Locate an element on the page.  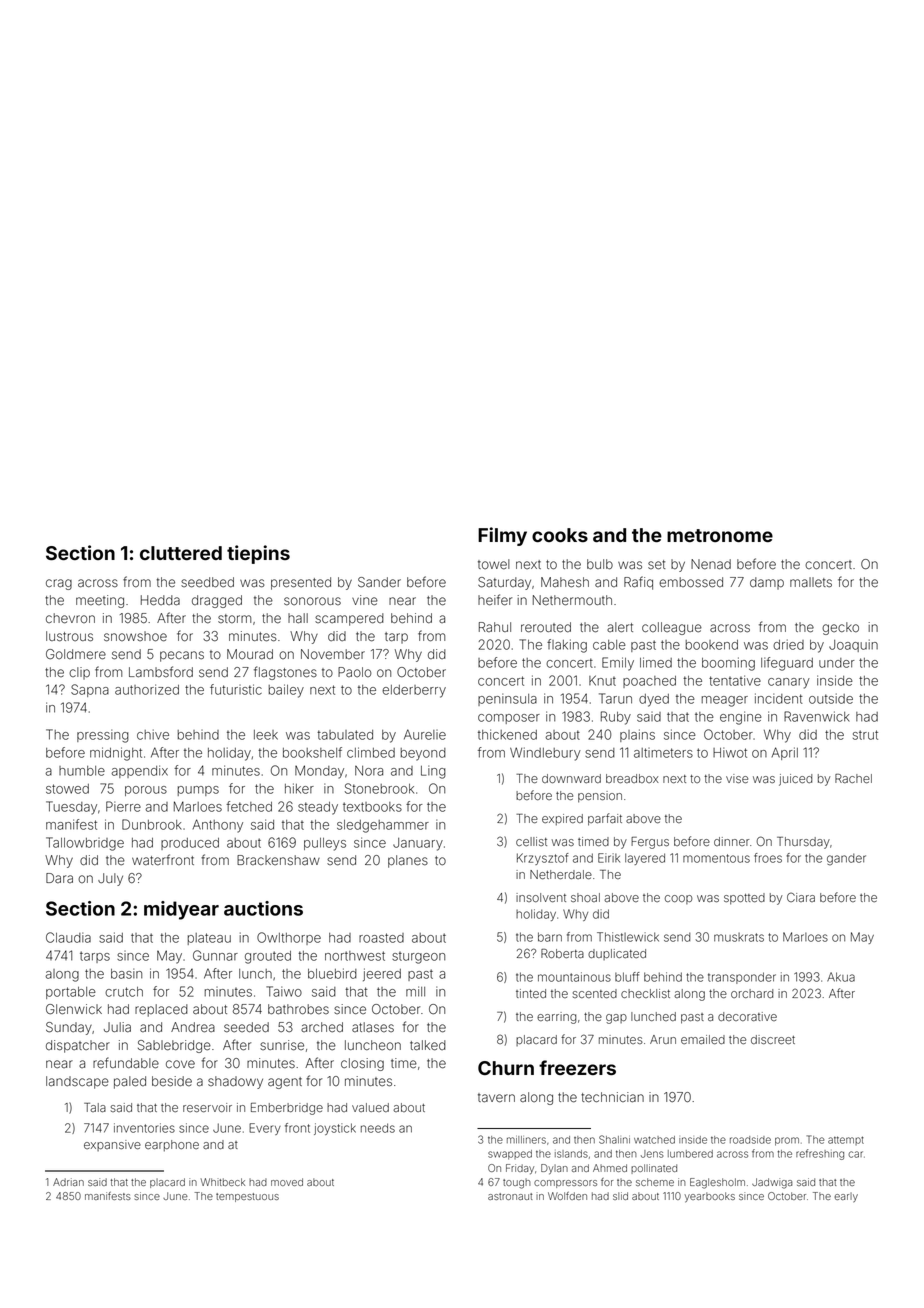
technician is located at coordinates (612, 1097).
